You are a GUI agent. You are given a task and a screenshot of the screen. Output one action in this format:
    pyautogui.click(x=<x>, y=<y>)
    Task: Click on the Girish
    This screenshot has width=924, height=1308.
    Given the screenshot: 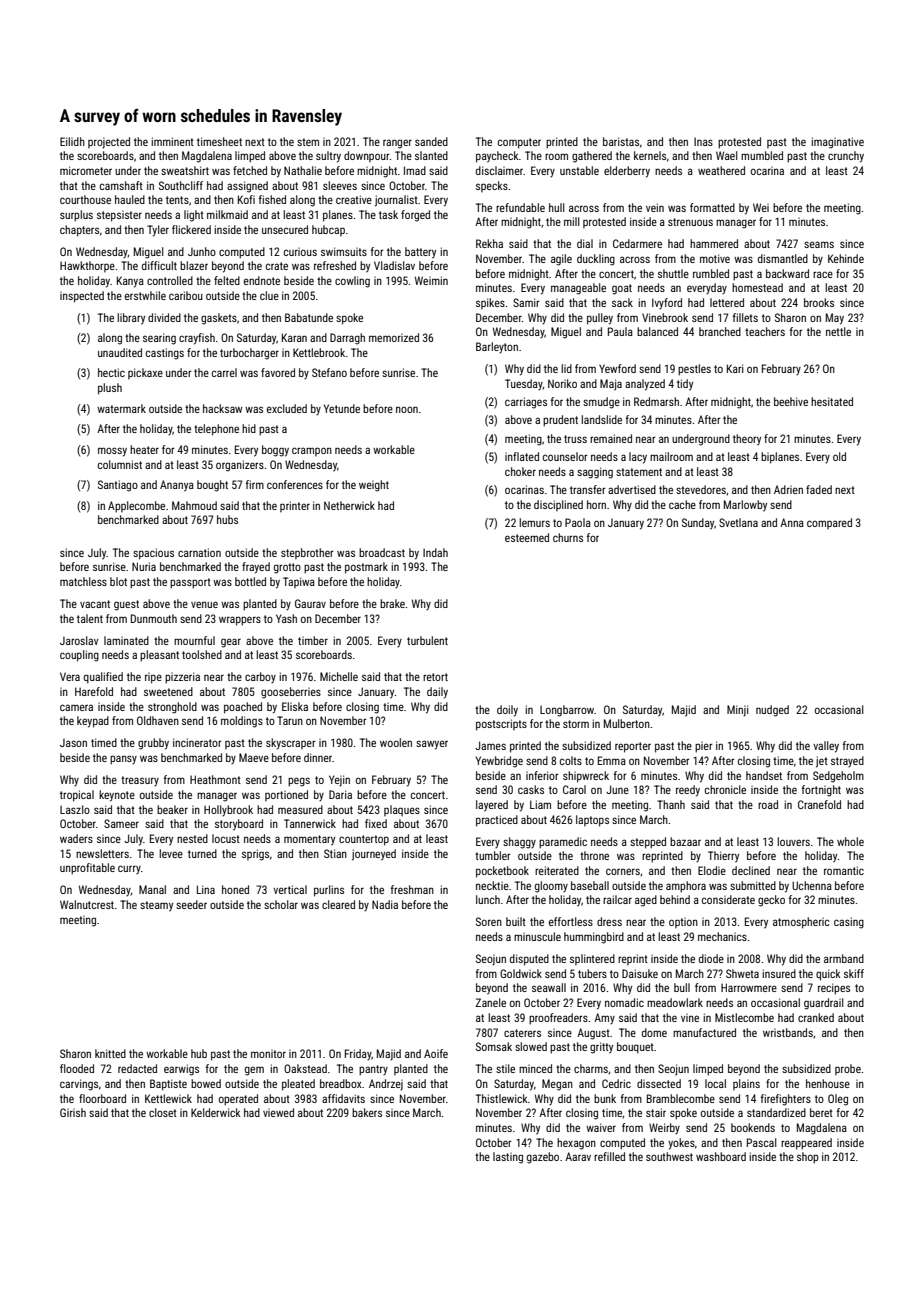 What is the action you would take?
    pyautogui.click(x=73, y=1112)
